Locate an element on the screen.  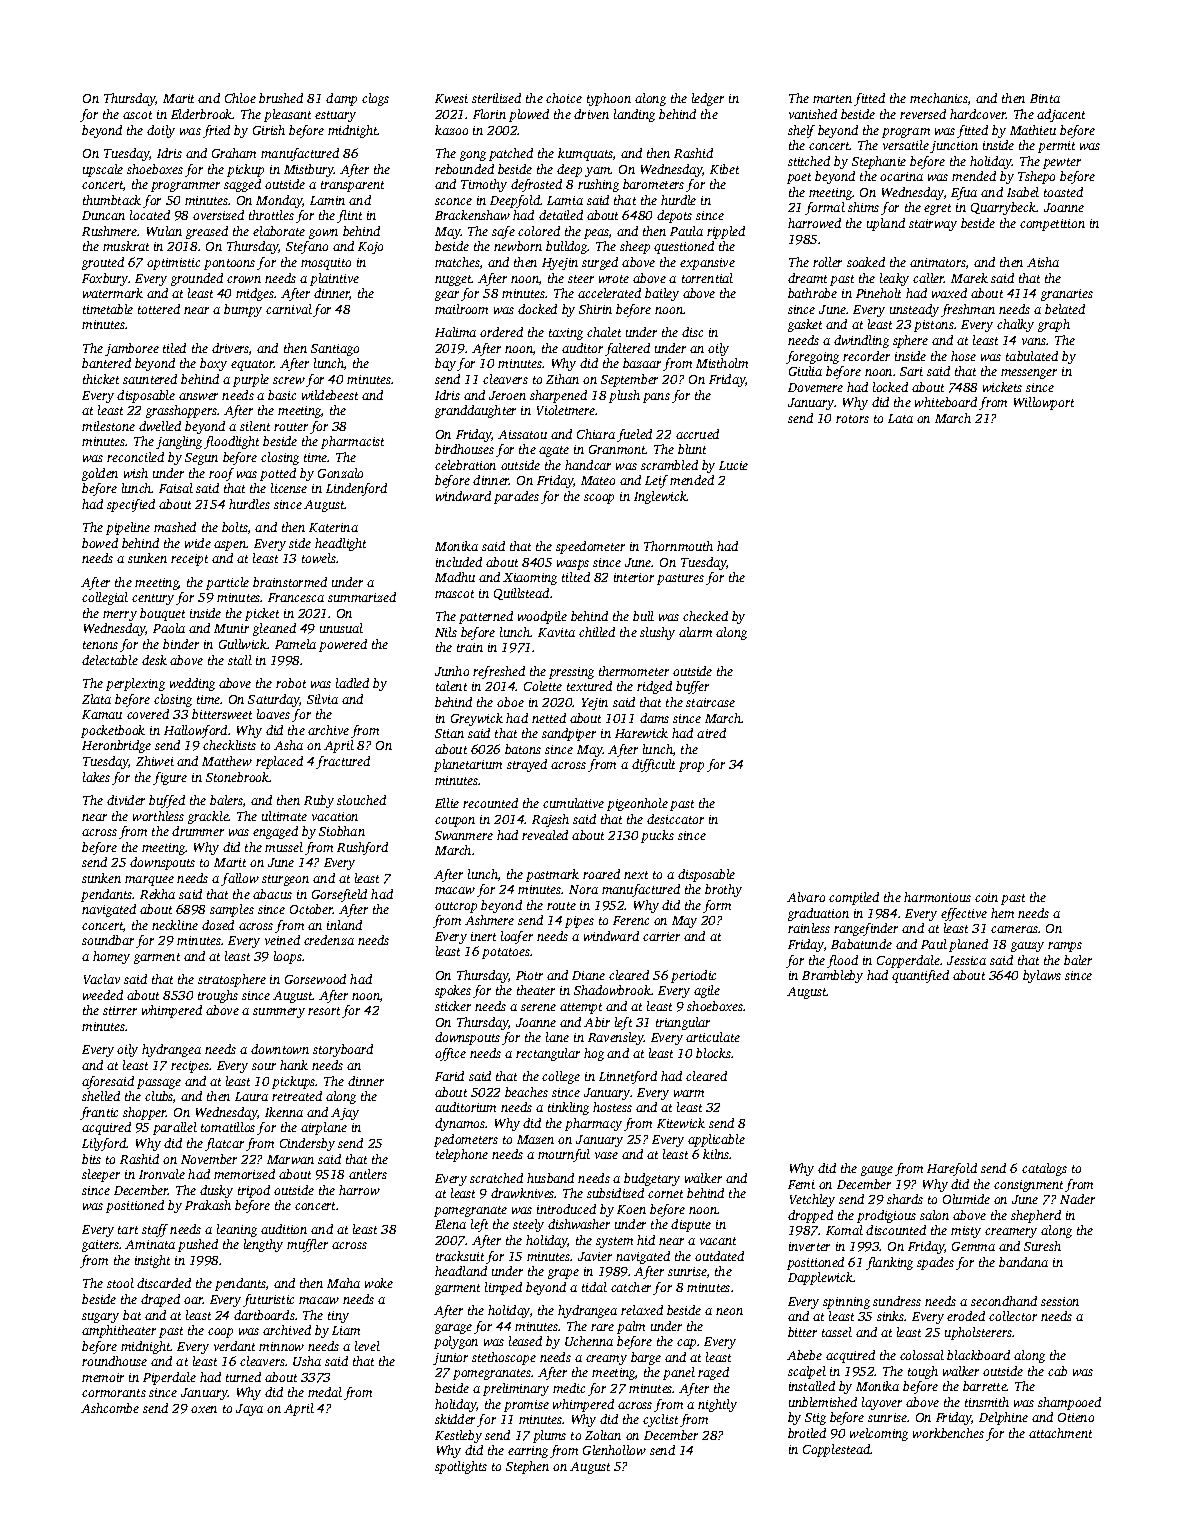
tenons is located at coordinates (100, 645).
